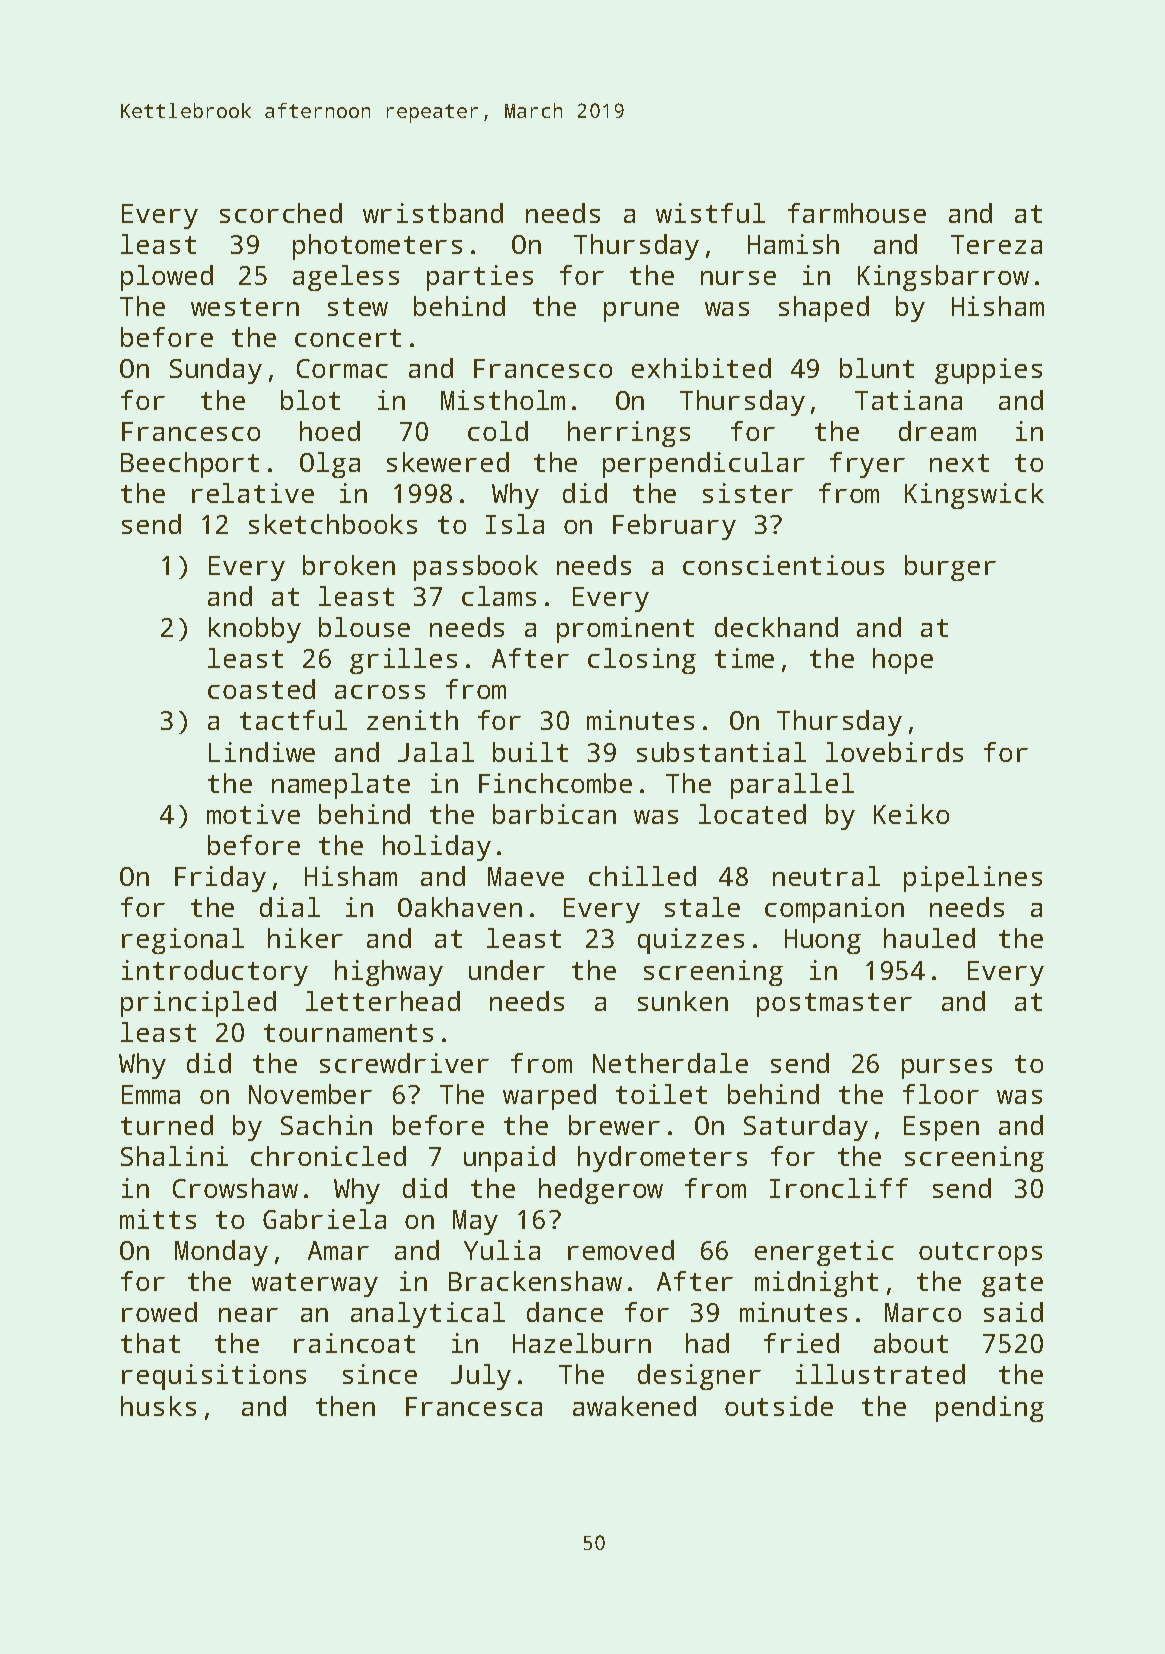 The height and width of the screenshot is (1654, 1165). Describe the element at coordinates (281, 213) in the screenshot. I see `scorched` at that location.
